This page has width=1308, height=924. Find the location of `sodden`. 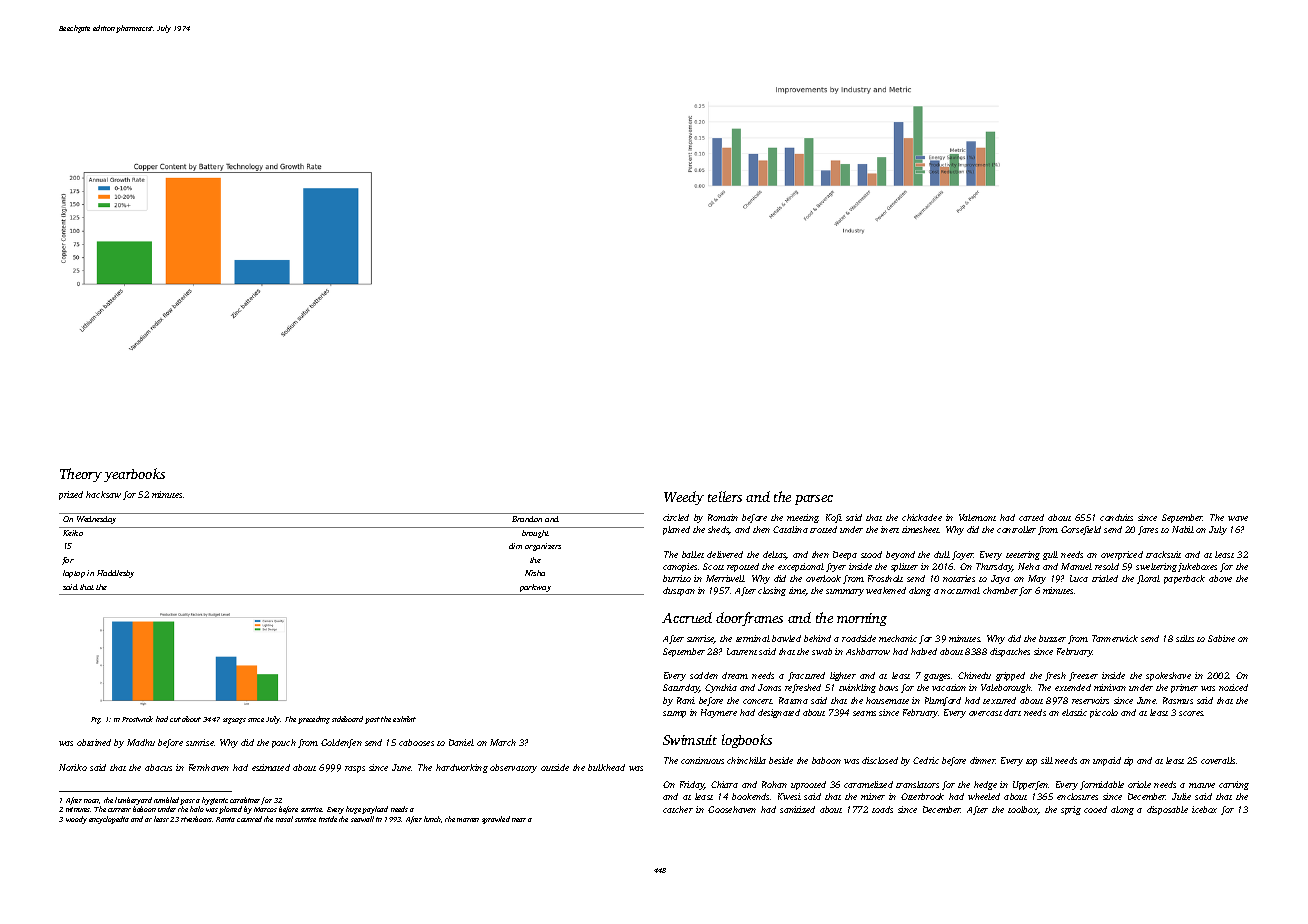

sodden is located at coordinates (704, 675).
